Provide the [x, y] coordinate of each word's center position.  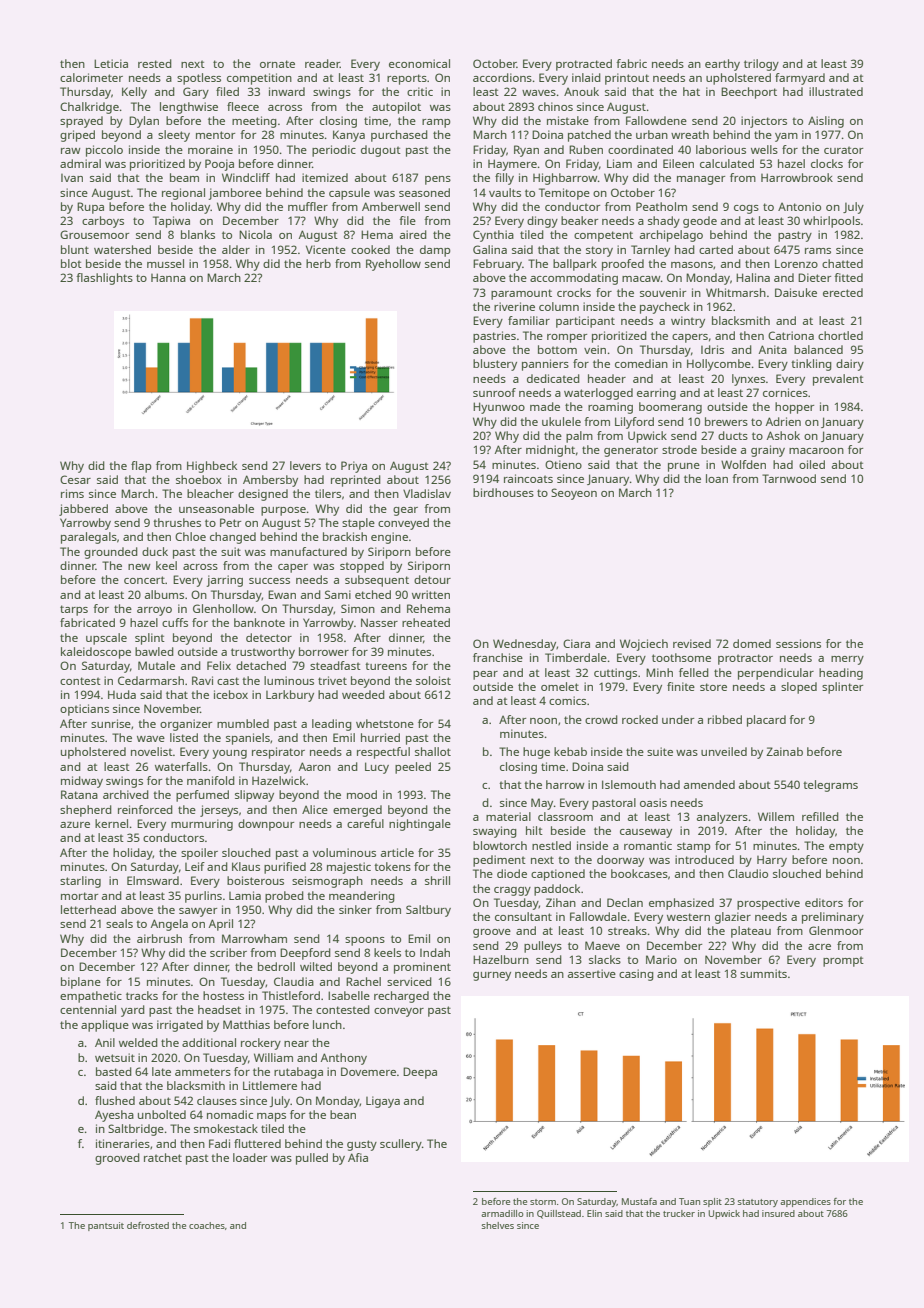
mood [362, 794]
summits [763, 973]
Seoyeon [574, 494]
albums [164, 594]
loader [250, 1157]
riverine [514, 306]
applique [105, 1026]
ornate [277, 64]
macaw [641, 279]
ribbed [725, 719]
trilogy [761, 65]
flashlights [104, 279]
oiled [812, 464]
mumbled [243, 723]
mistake [568, 120]
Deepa [420, 1073]
